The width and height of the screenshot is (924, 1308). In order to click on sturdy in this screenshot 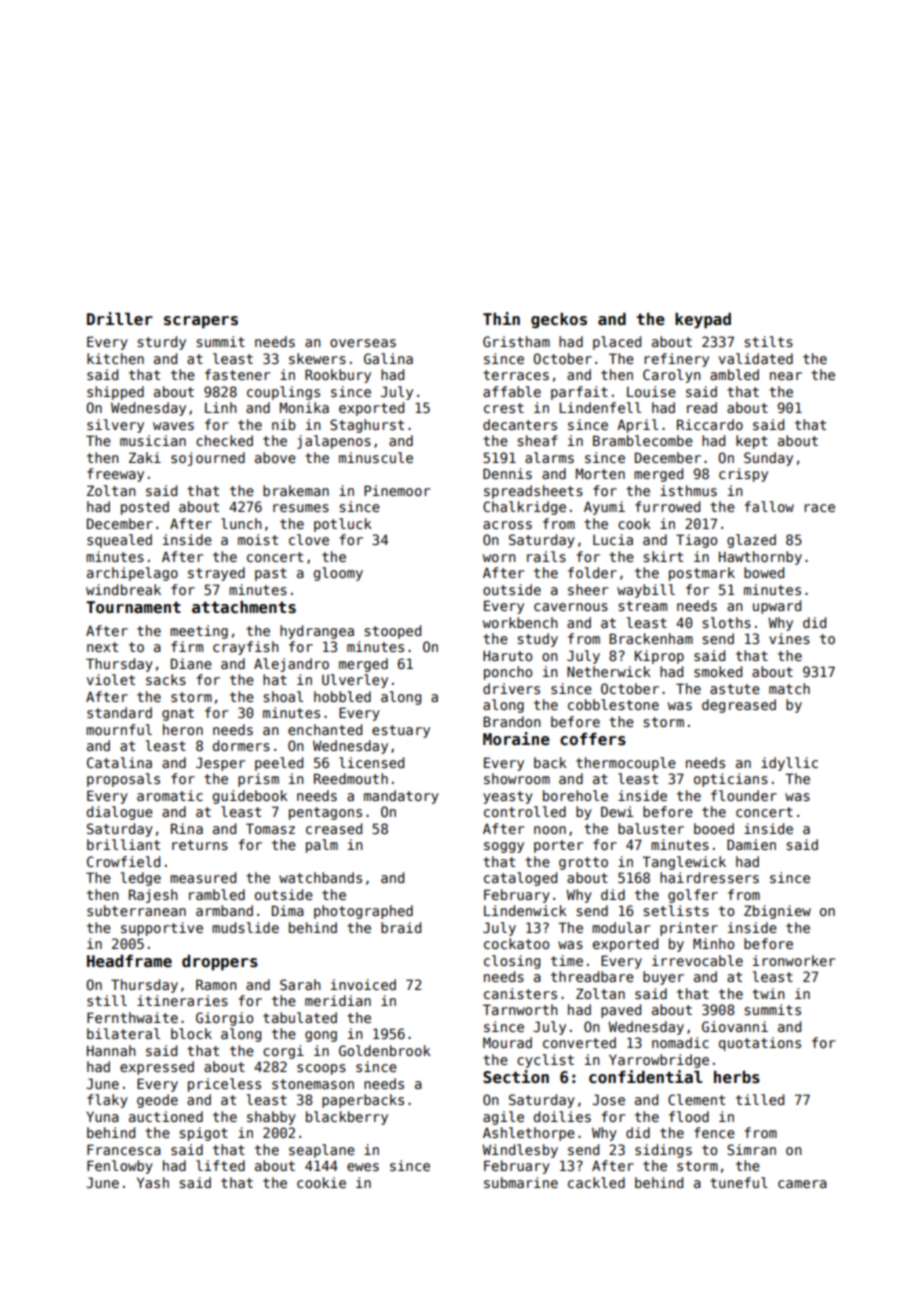, I will do `click(161, 343)`.
